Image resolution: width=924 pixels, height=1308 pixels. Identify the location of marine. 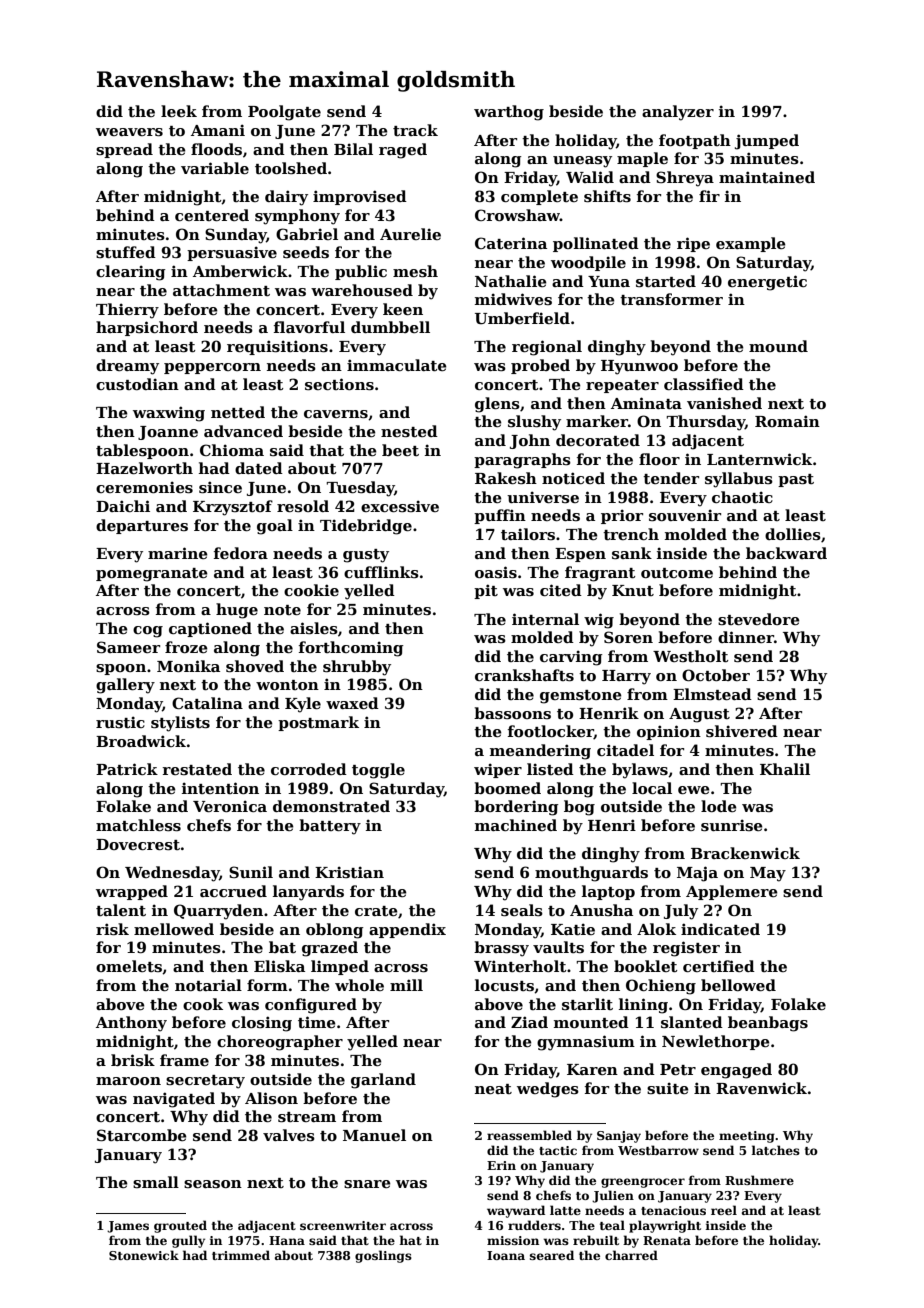
(178, 553).
